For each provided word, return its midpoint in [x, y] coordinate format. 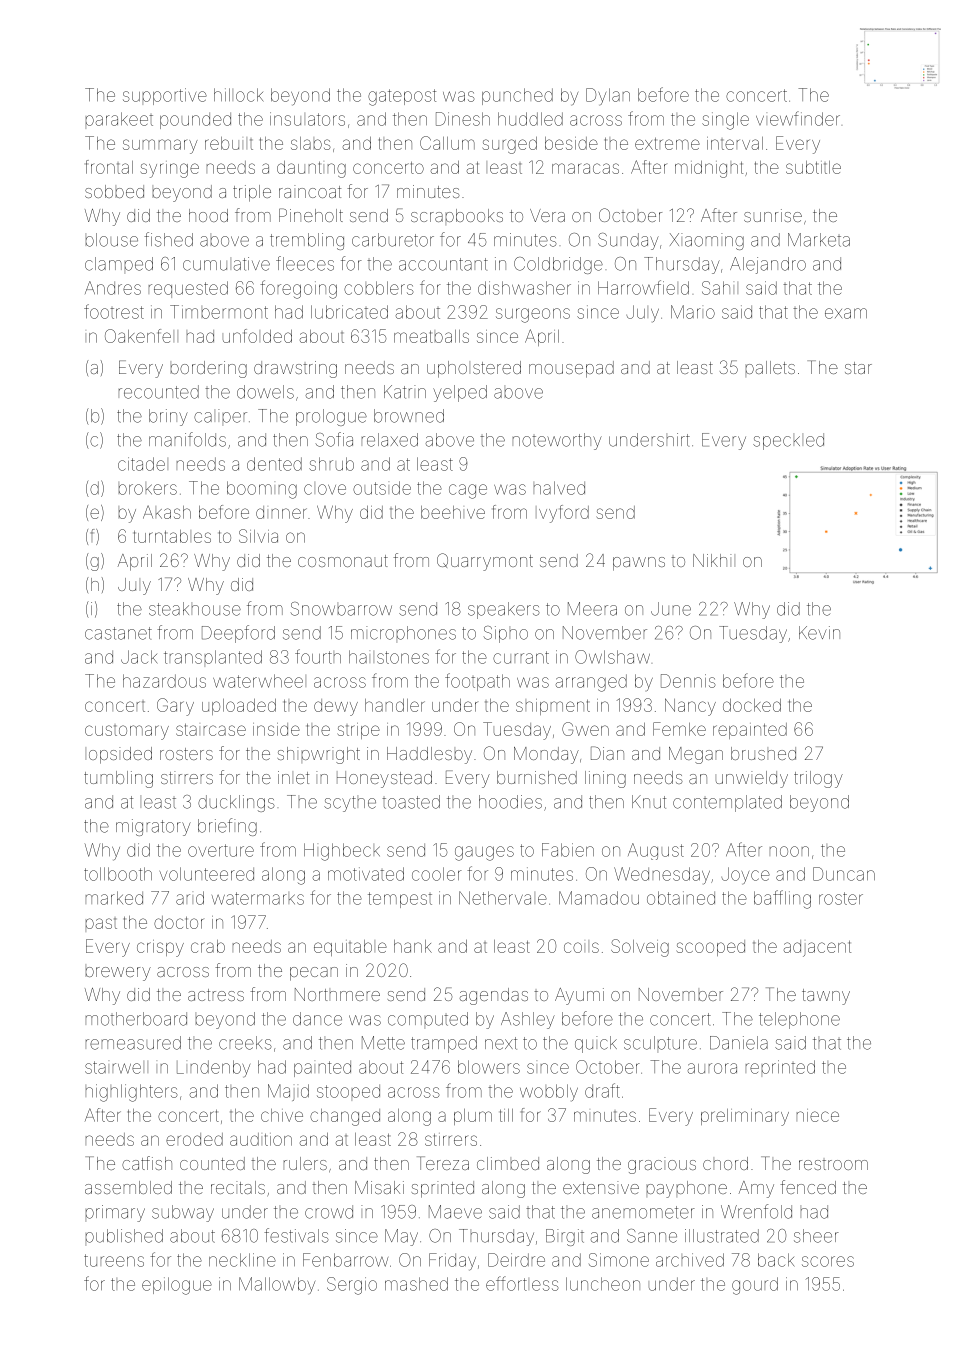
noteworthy [557, 441]
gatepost [402, 97]
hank [413, 946]
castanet [118, 633]
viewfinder [798, 118]
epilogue [177, 1286]
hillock [239, 95]
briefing [227, 827]
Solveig [640, 948]
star [858, 368]
